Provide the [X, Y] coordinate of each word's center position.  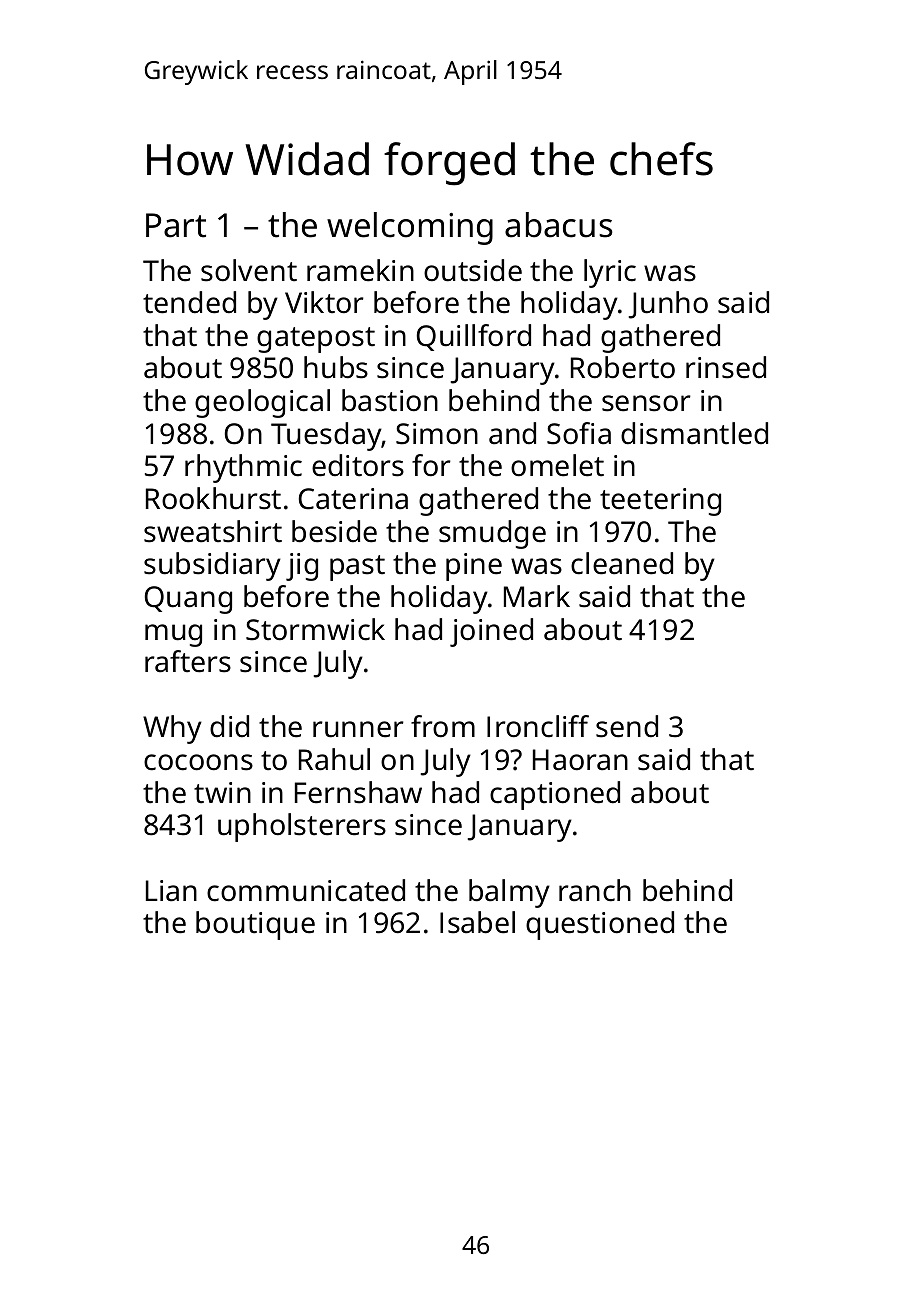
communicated [306, 890]
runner [358, 729]
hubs [336, 367]
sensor [646, 403]
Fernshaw [358, 792]
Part [176, 225]
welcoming [410, 228]
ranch [595, 890]
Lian [171, 891]
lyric [610, 273]
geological [262, 403]
